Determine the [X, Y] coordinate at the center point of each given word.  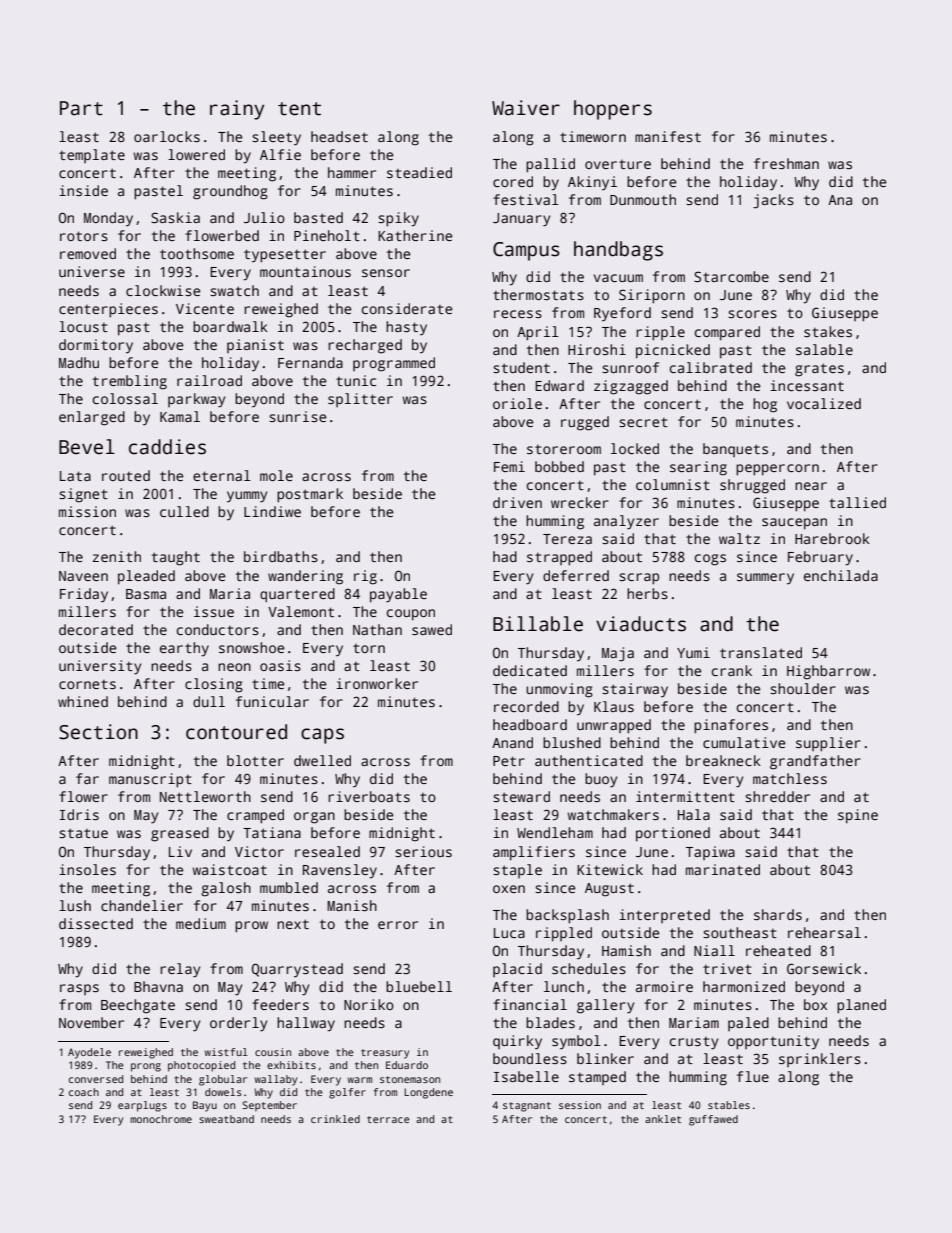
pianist [255, 346]
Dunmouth [643, 199]
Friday [84, 595]
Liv [180, 851]
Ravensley [340, 871]
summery [765, 579]
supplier [828, 744]
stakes [828, 331]
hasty [406, 328]
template [92, 156]
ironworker [377, 683]
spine [858, 816]
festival [526, 199]
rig [365, 577]
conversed [96, 1079]
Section [98, 732]
